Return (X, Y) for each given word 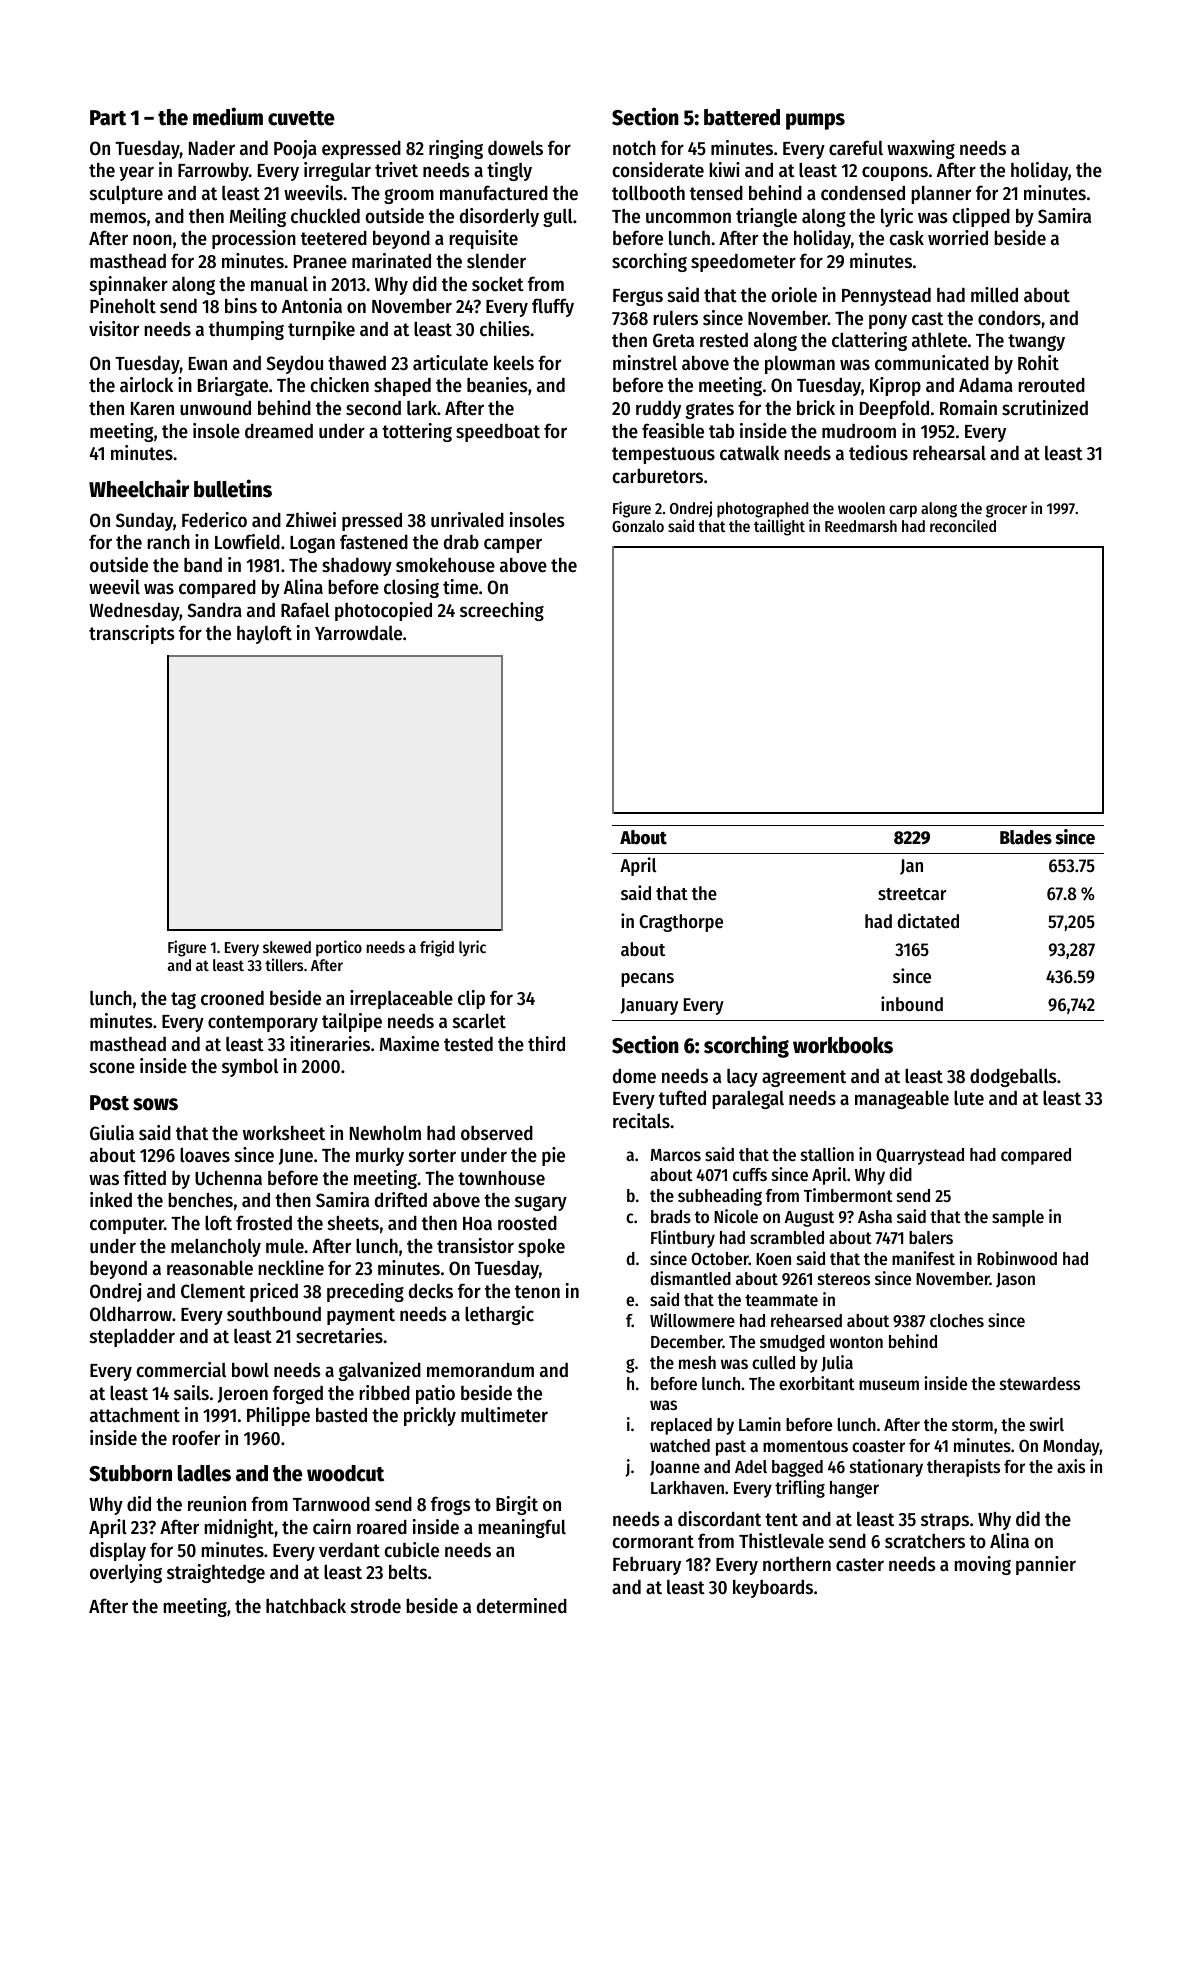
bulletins (233, 488)
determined (522, 1606)
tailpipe (352, 1022)
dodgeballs (1013, 1077)
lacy (742, 1078)
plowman (800, 365)
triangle (766, 217)
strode (376, 1606)
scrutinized (1045, 408)
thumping (246, 330)
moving (982, 1565)
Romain (968, 407)
